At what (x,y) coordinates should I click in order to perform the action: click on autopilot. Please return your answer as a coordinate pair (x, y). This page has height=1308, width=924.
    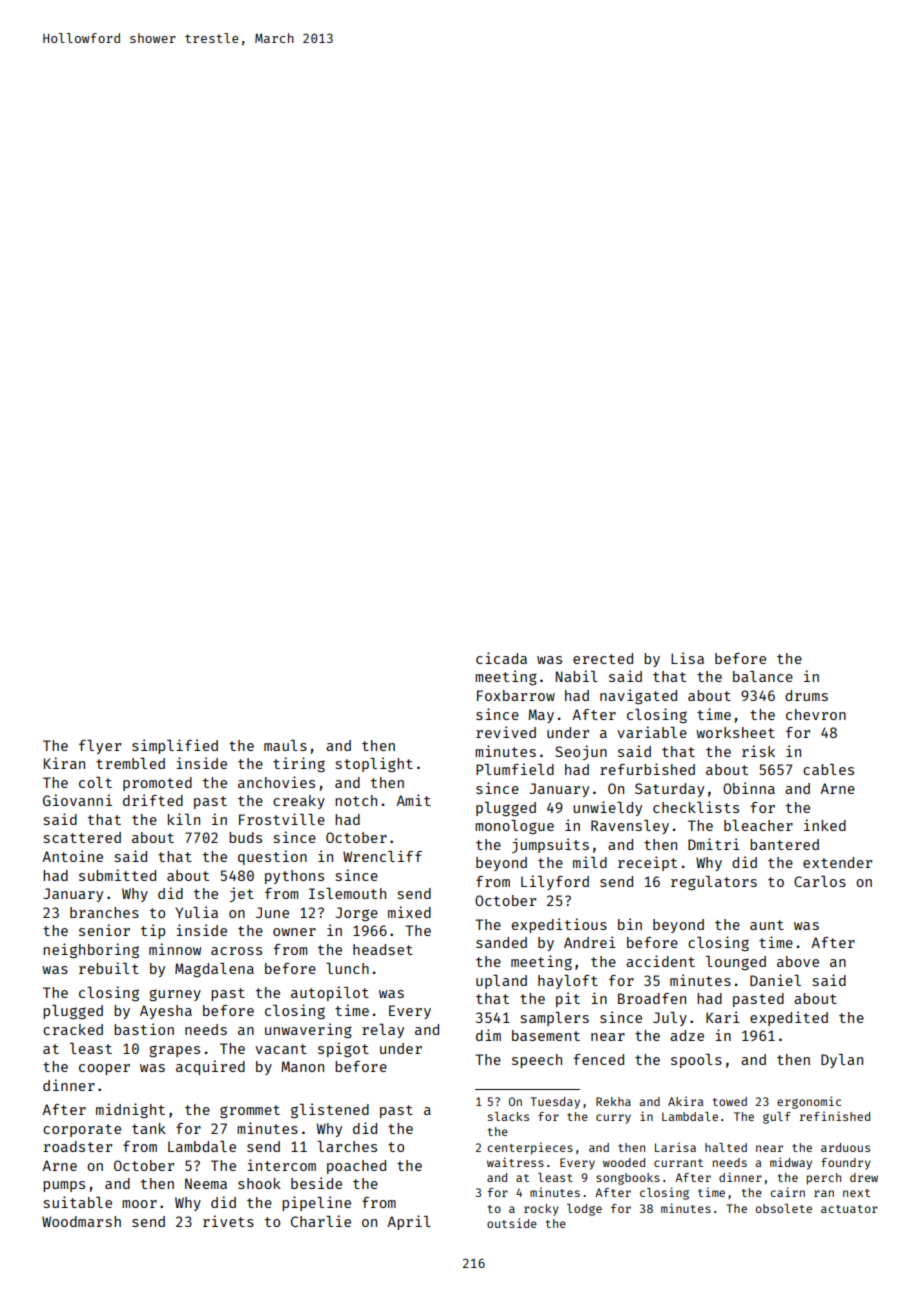
    Looking at the image, I should click on (330, 993).
